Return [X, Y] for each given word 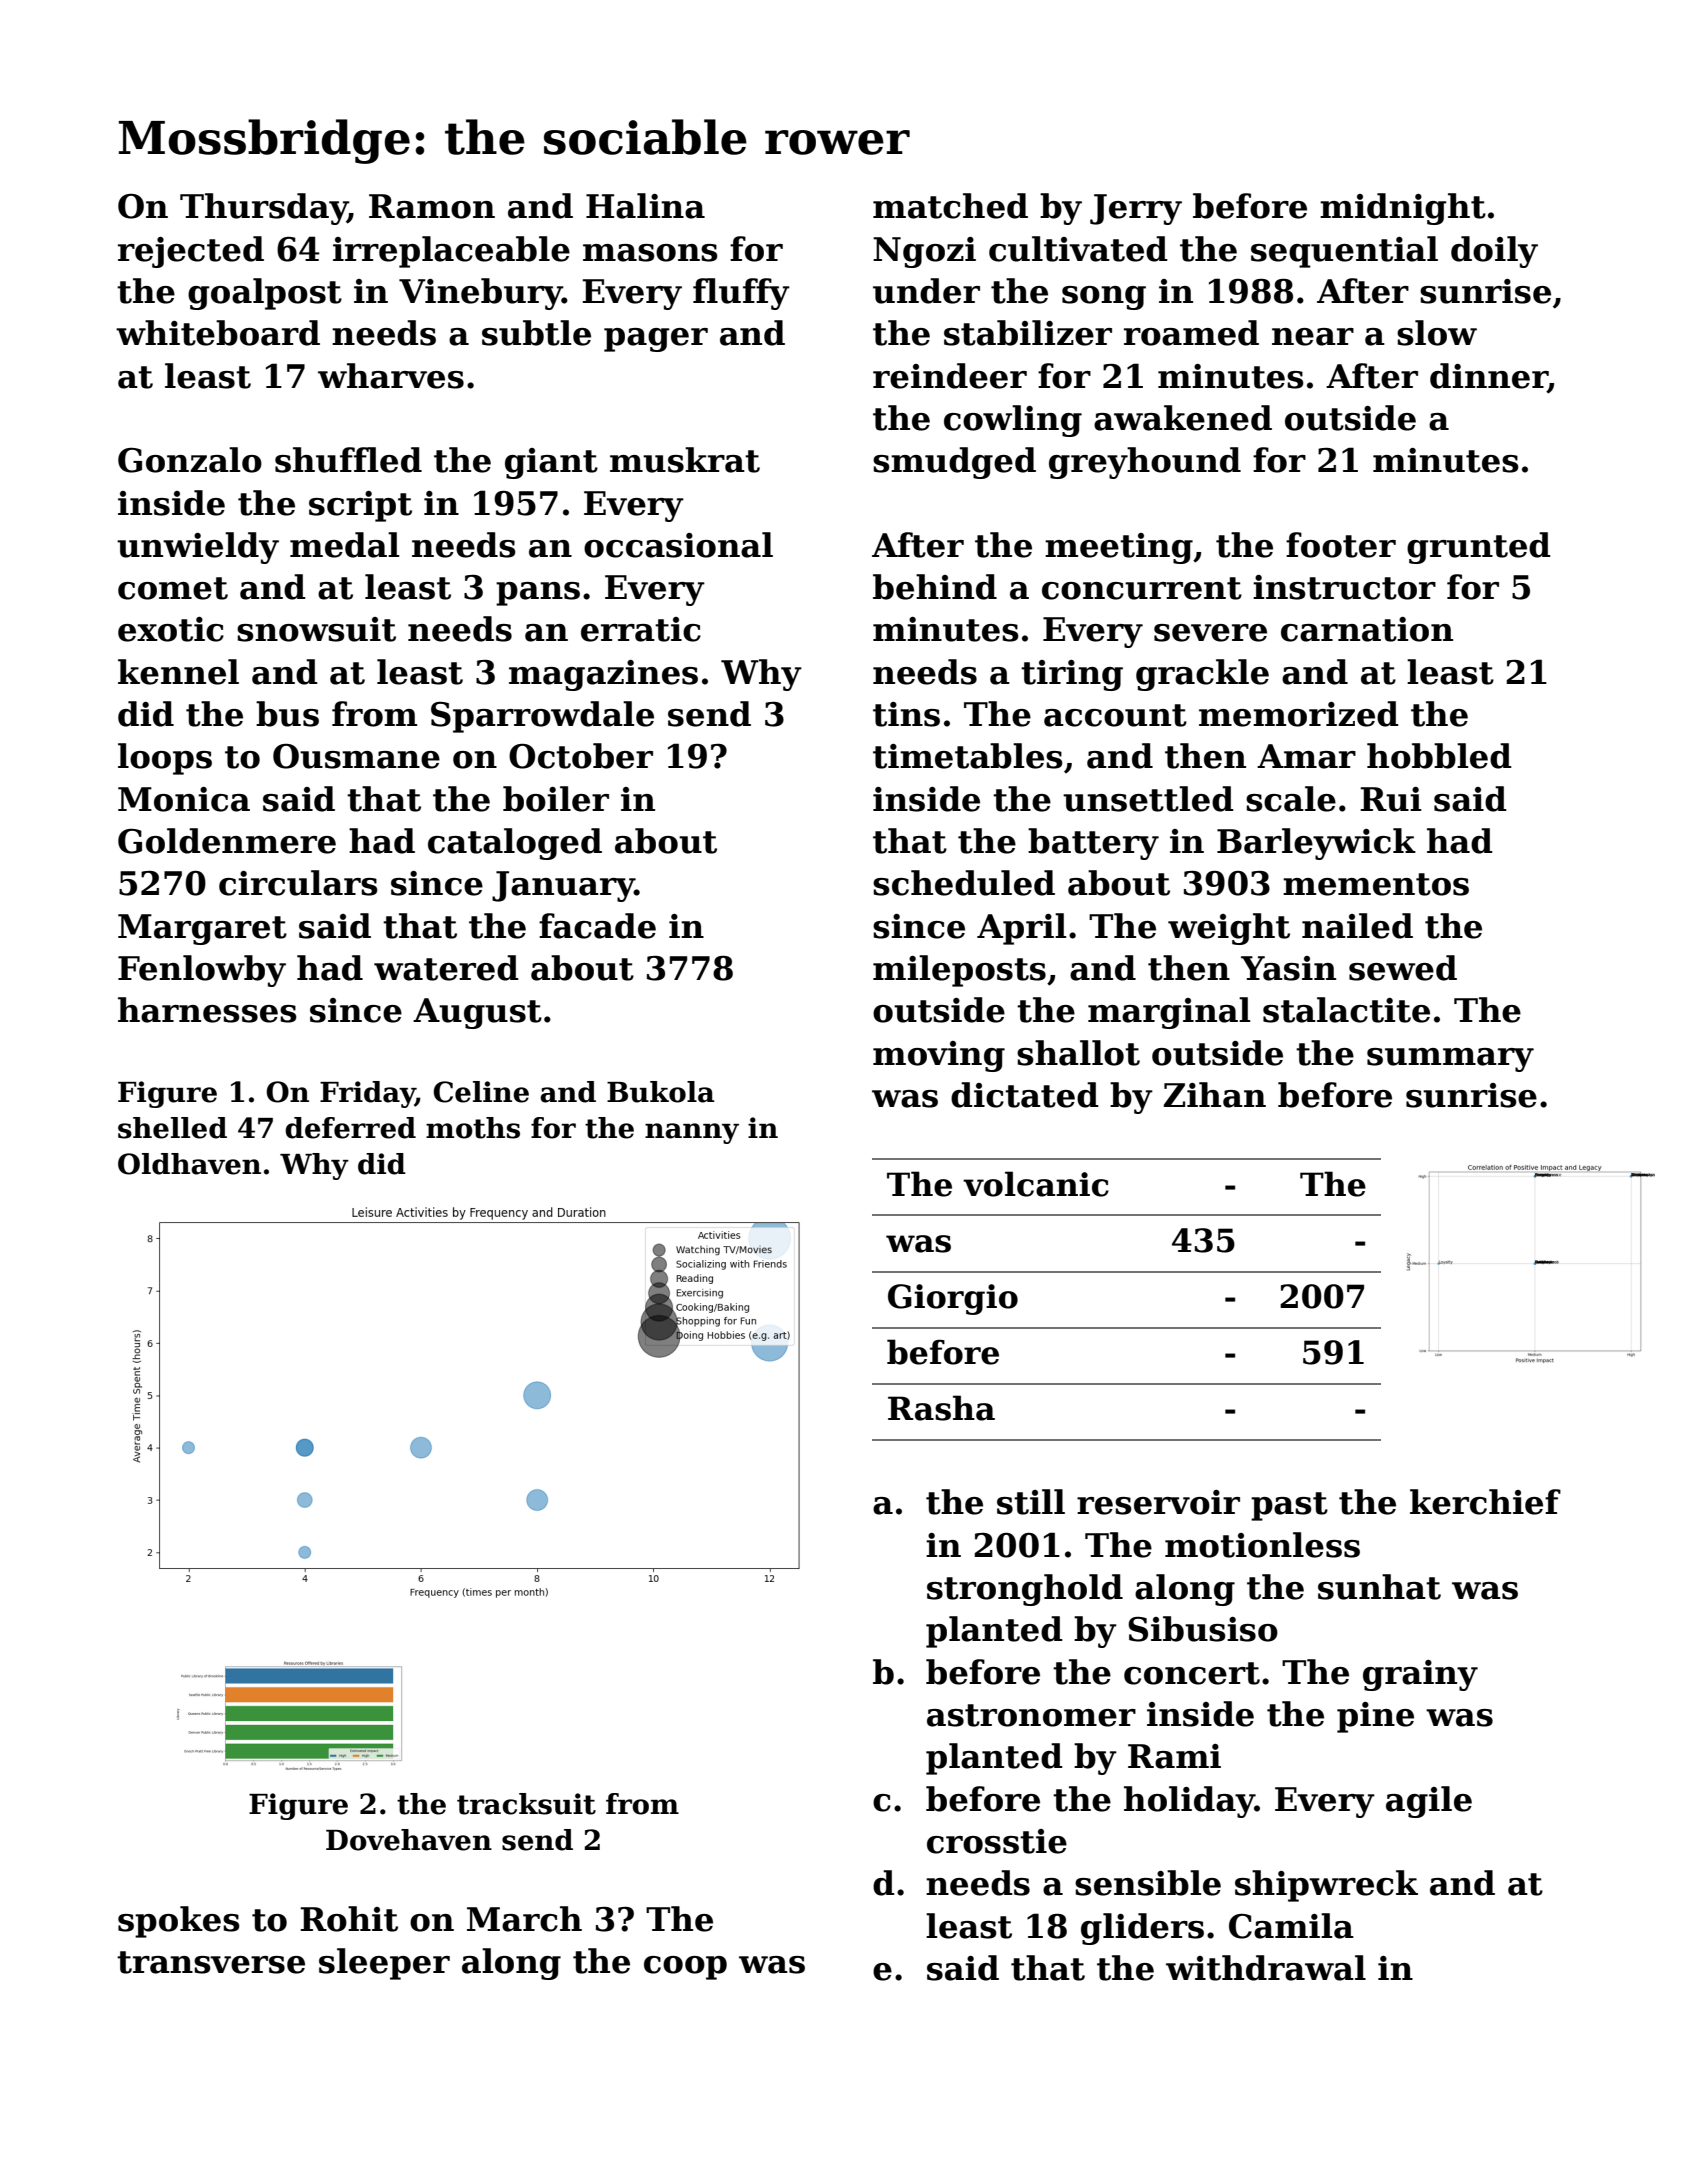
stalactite [1346, 1010]
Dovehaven [409, 1840]
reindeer [950, 376]
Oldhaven [189, 1164]
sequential [1344, 252]
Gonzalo [190, 460]
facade [597, 926]
